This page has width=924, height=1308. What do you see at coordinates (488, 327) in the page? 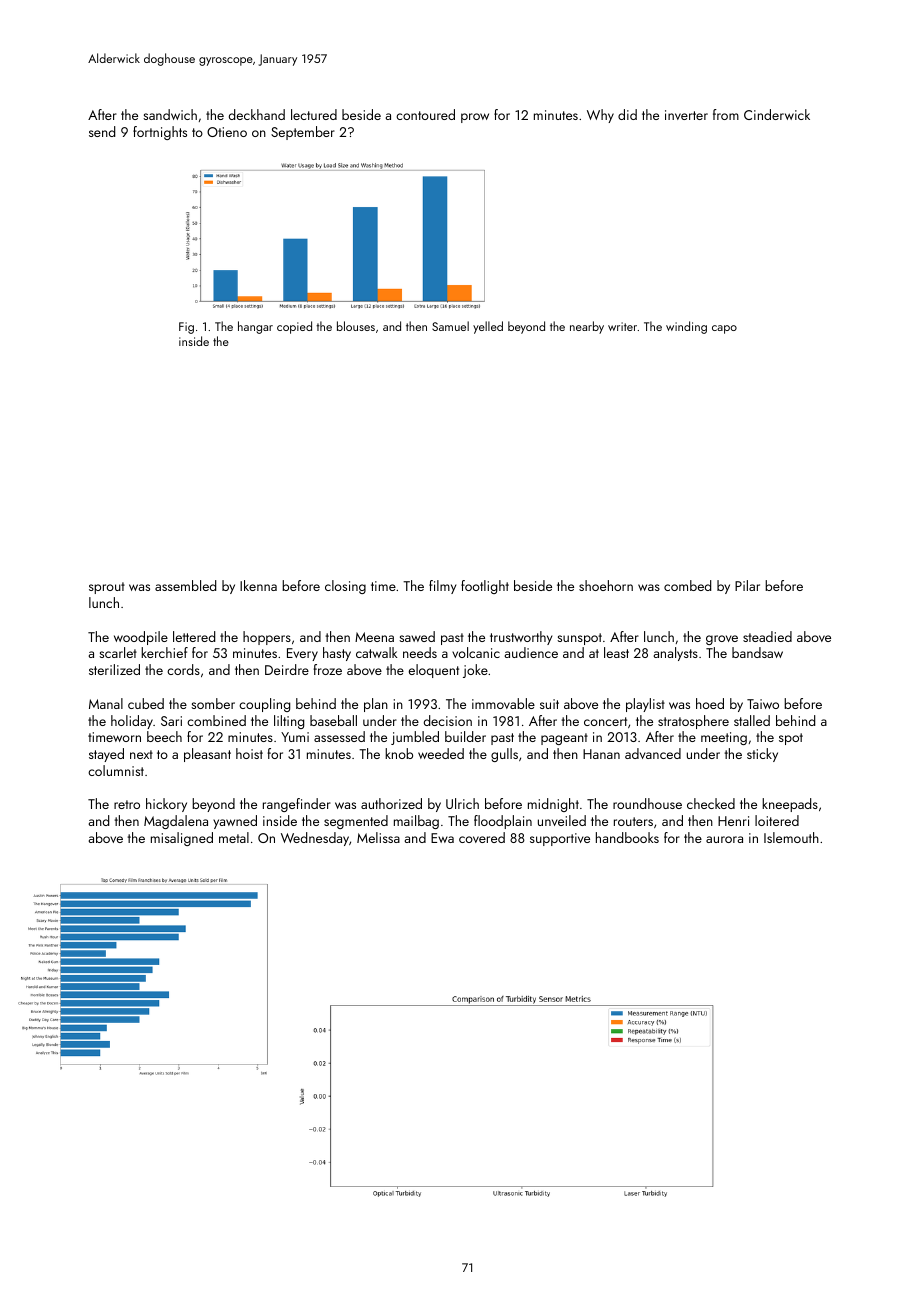
I see `yelled` at bounding box center [488, 327].
